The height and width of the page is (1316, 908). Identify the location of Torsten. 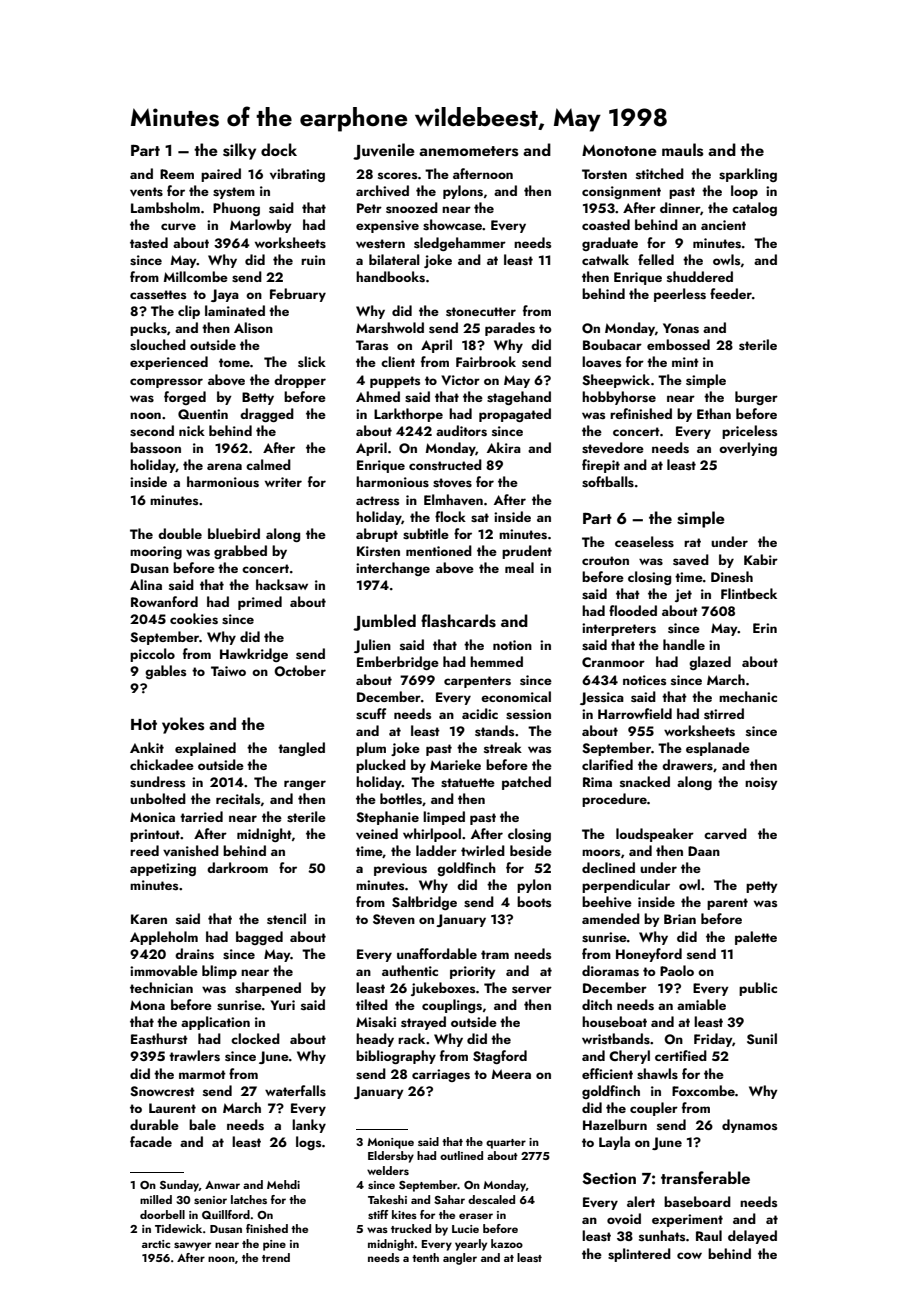
(604, 174).
